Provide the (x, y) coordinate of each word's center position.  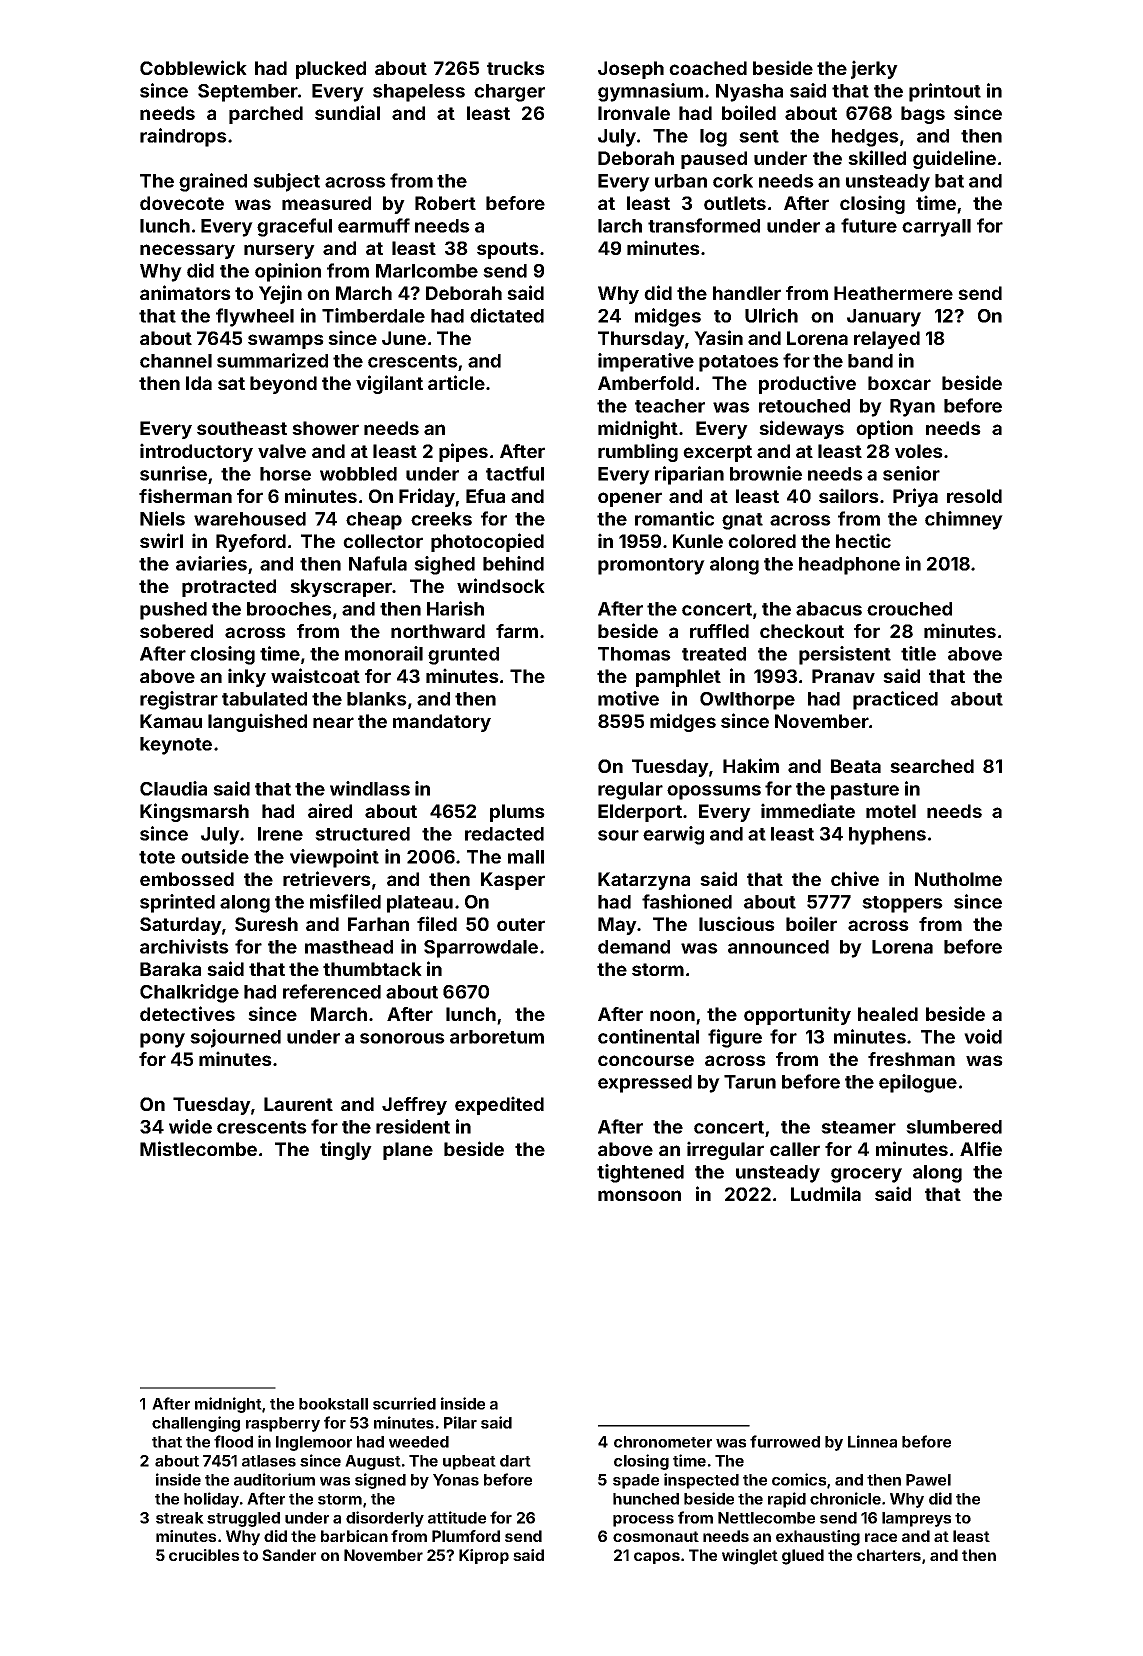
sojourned (235, 1038)
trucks (516, 68)
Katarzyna (644, 881)
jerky (874, 69)
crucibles (204, 1555)
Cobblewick (193, 67)
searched (932, 766)
